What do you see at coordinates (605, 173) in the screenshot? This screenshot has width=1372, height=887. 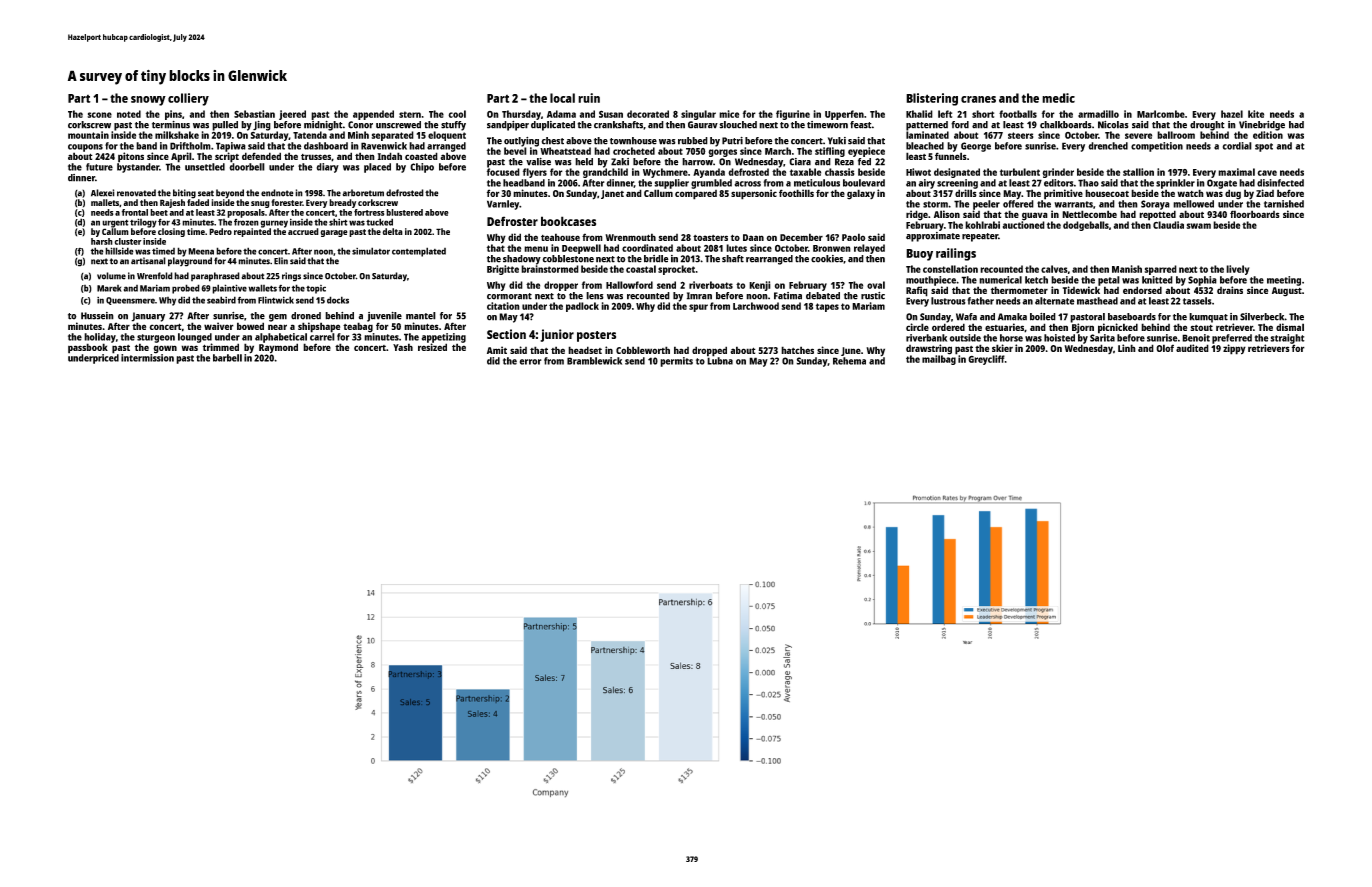 I see `grandchild` at bounding box center [605, 173].
